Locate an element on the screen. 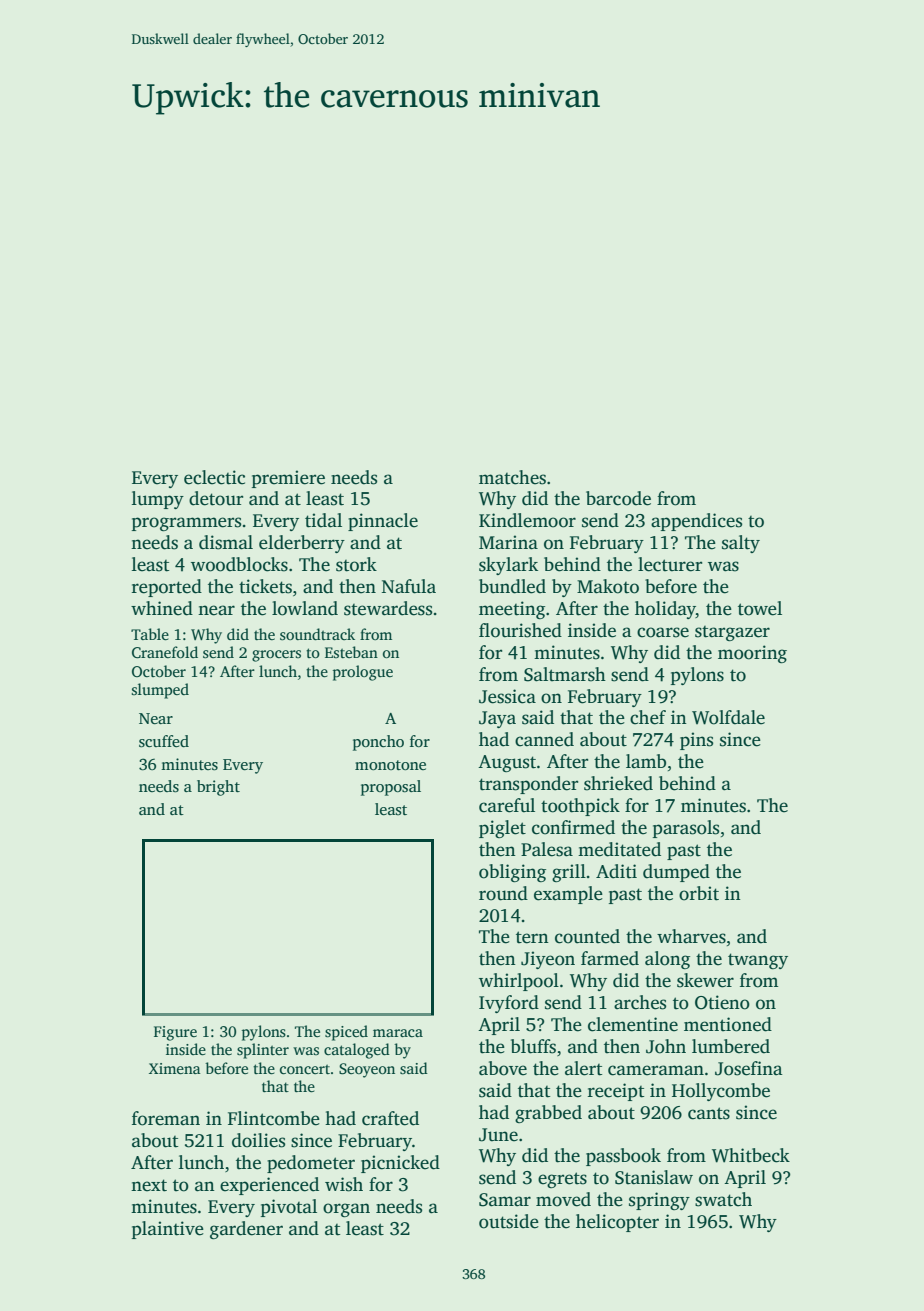 The image size is (924, 1311). spiced is located at coordinates (346, 1033).
